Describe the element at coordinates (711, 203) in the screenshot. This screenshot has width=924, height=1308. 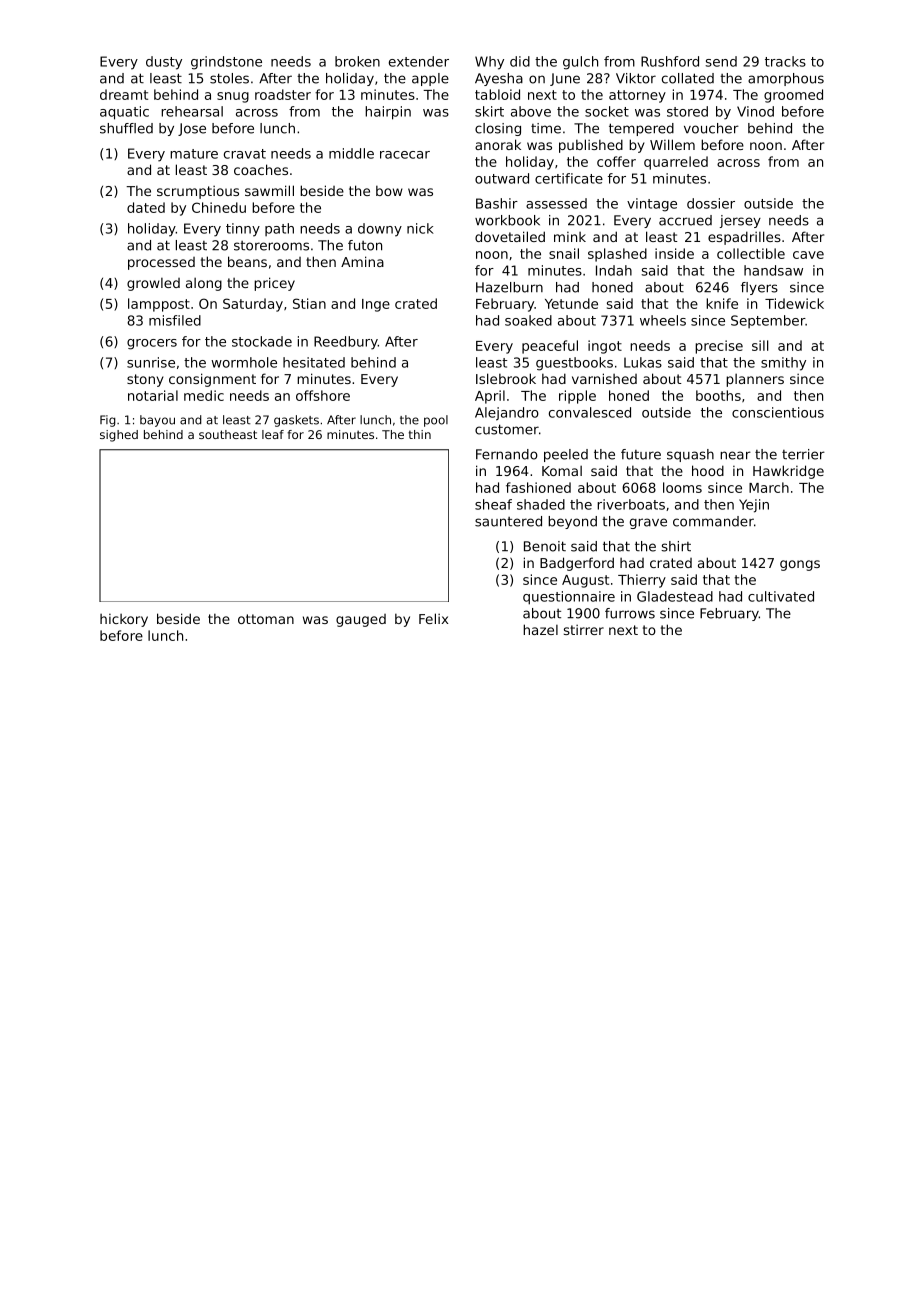
I see `dossier` at that location.
